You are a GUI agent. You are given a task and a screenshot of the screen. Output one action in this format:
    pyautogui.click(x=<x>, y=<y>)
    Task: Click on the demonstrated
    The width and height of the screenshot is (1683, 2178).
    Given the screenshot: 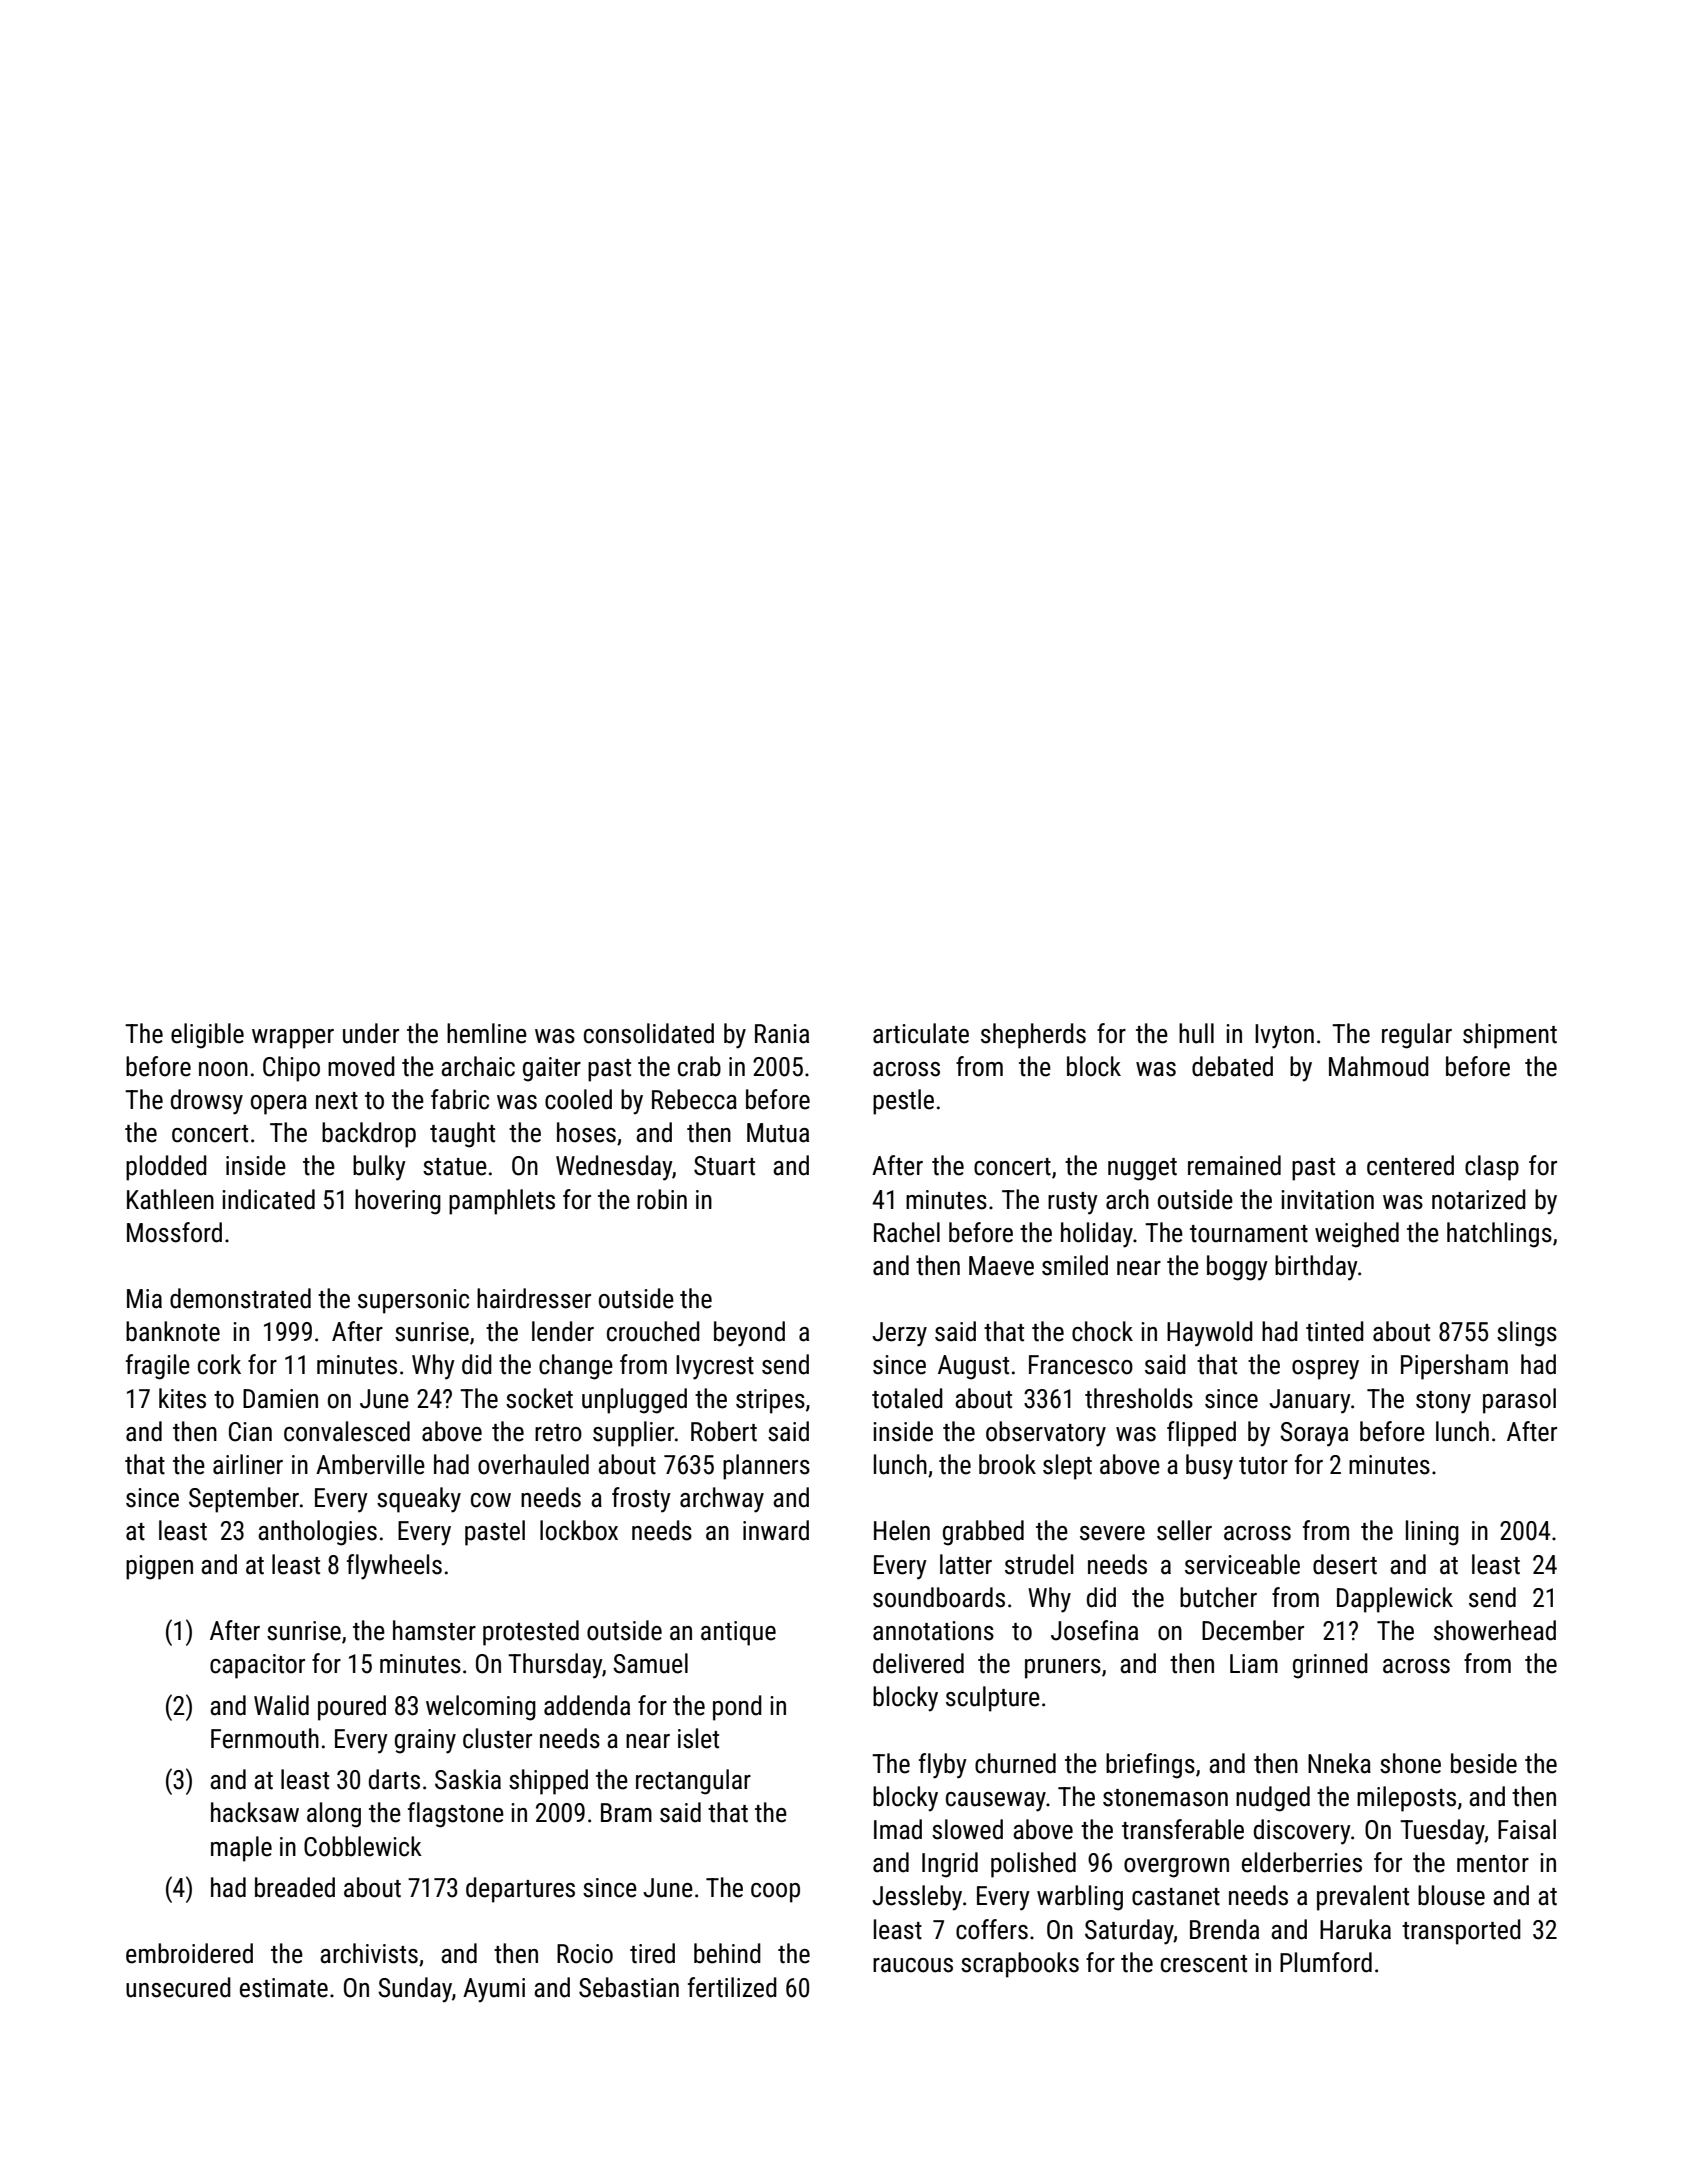 What is the action you would take?
    pyautogui.click(x=240, y=1298)
